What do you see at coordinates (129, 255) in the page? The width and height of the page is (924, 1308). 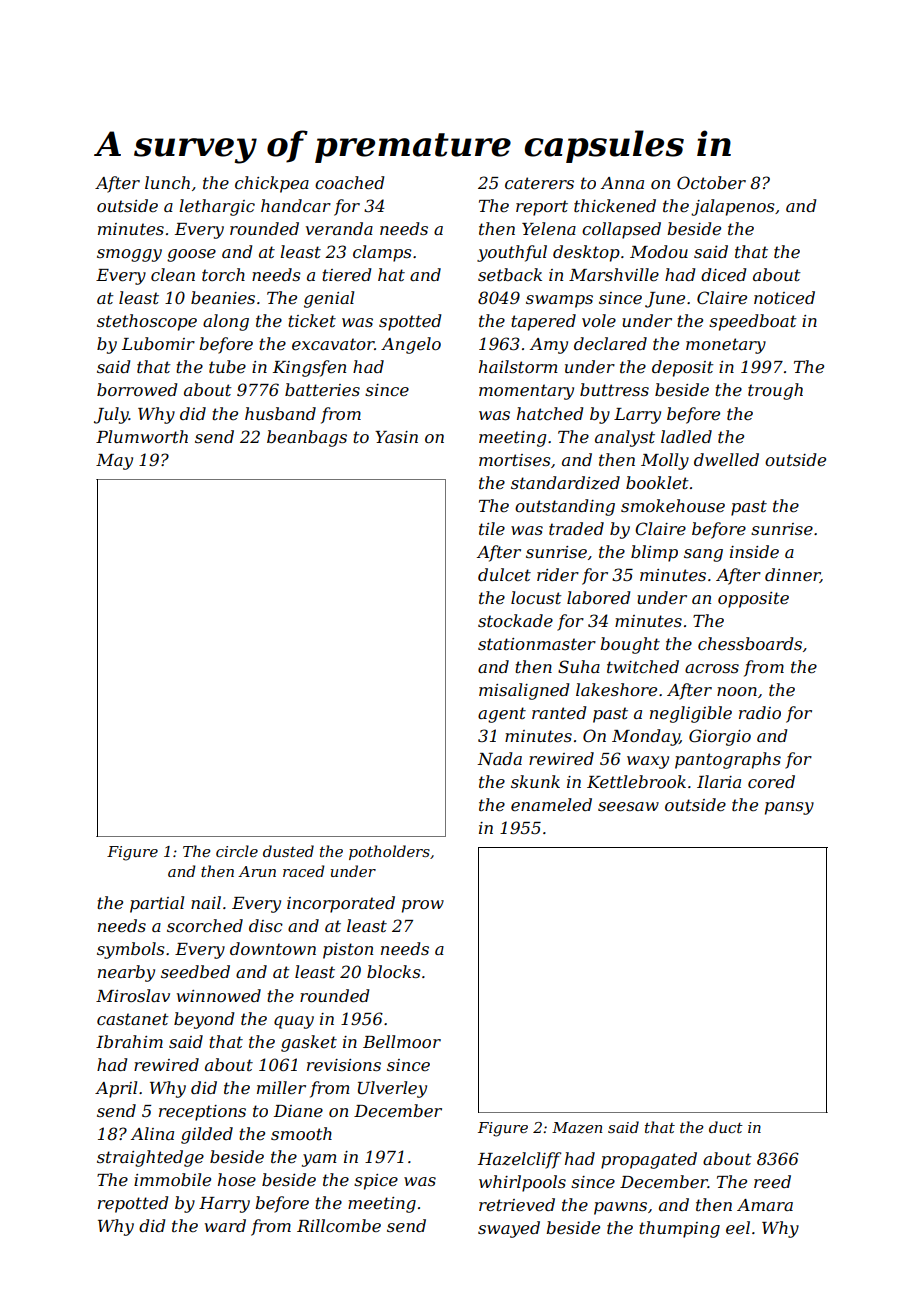 I see `smoggy` at bounding box center [129, 255].
